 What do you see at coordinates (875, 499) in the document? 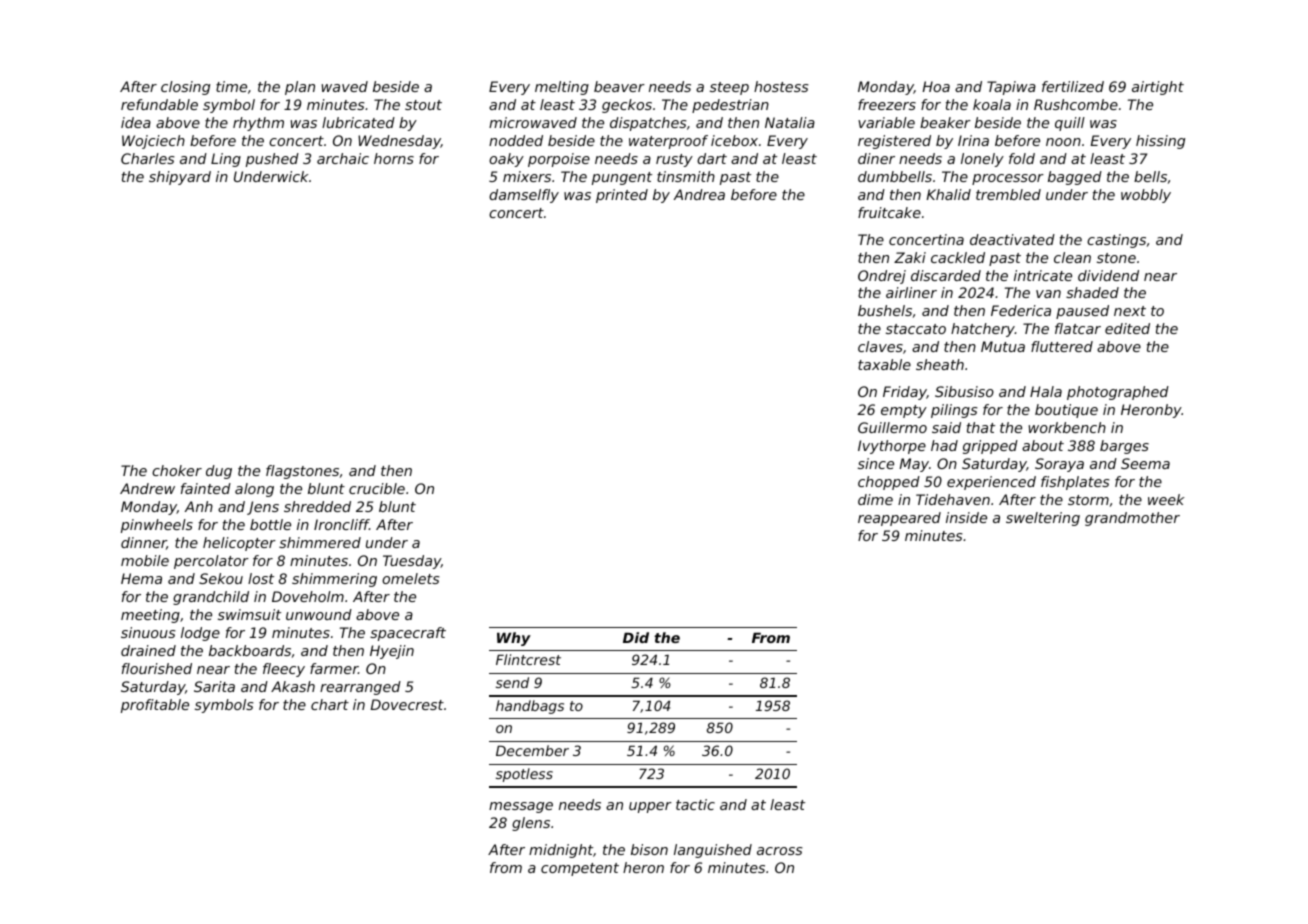
I see `dime` at bounding box center [875, 499].
